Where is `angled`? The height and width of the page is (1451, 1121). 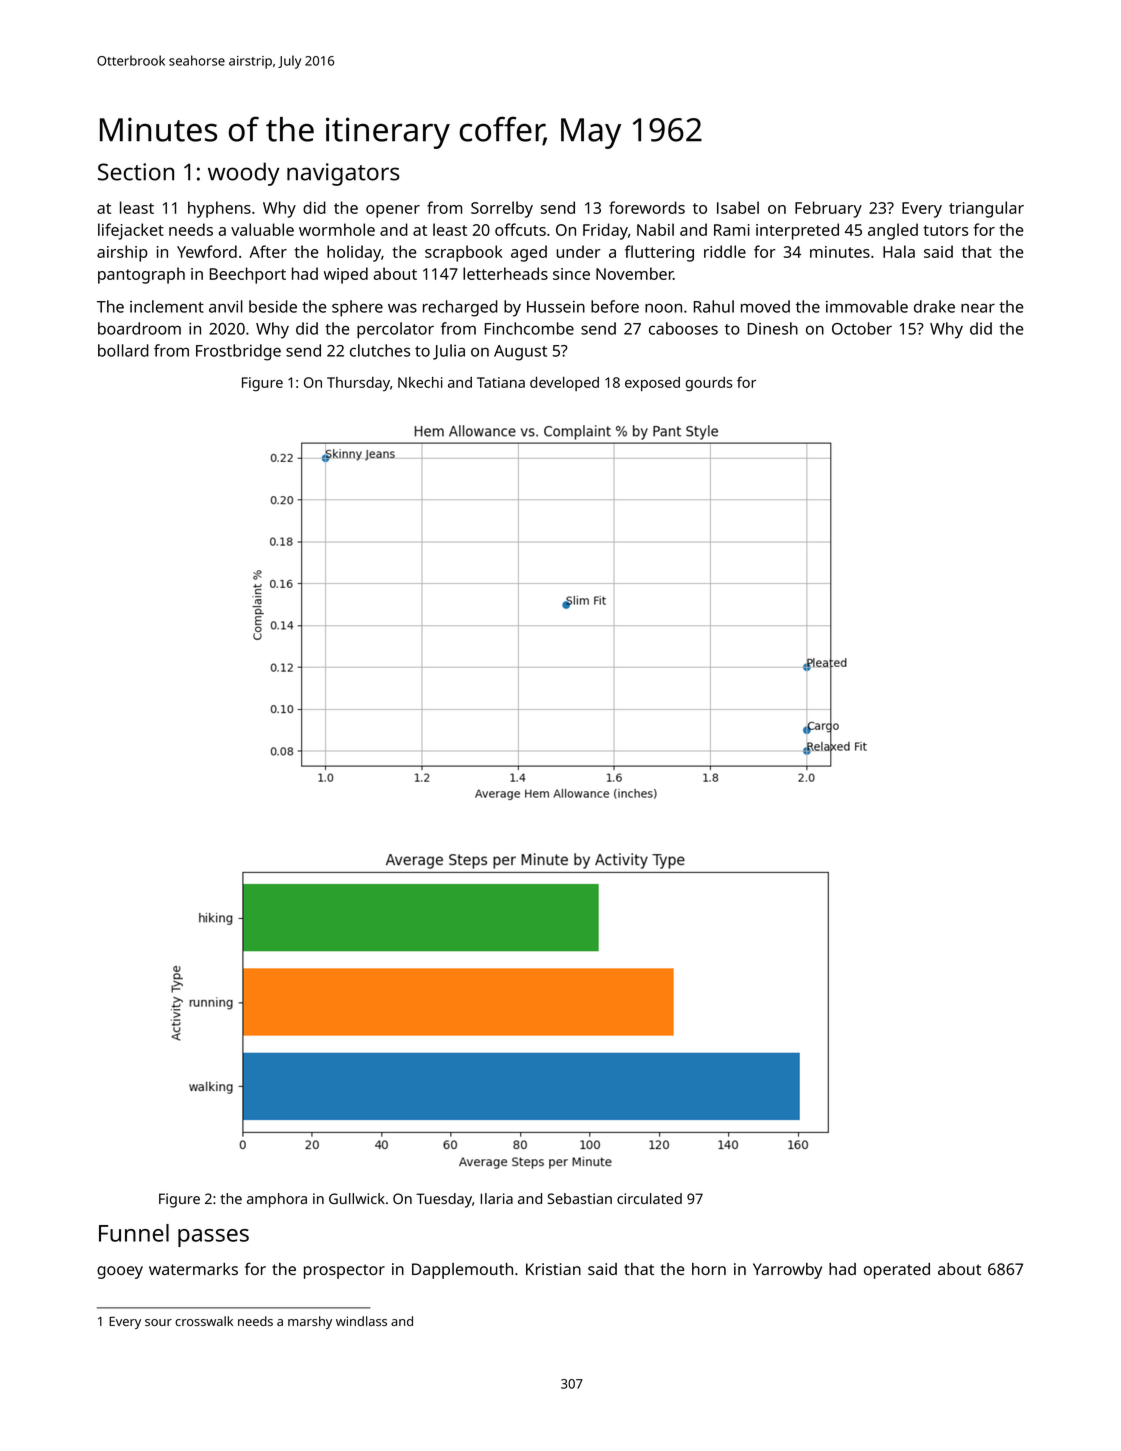
angled is located at coordinates (893, 231).
